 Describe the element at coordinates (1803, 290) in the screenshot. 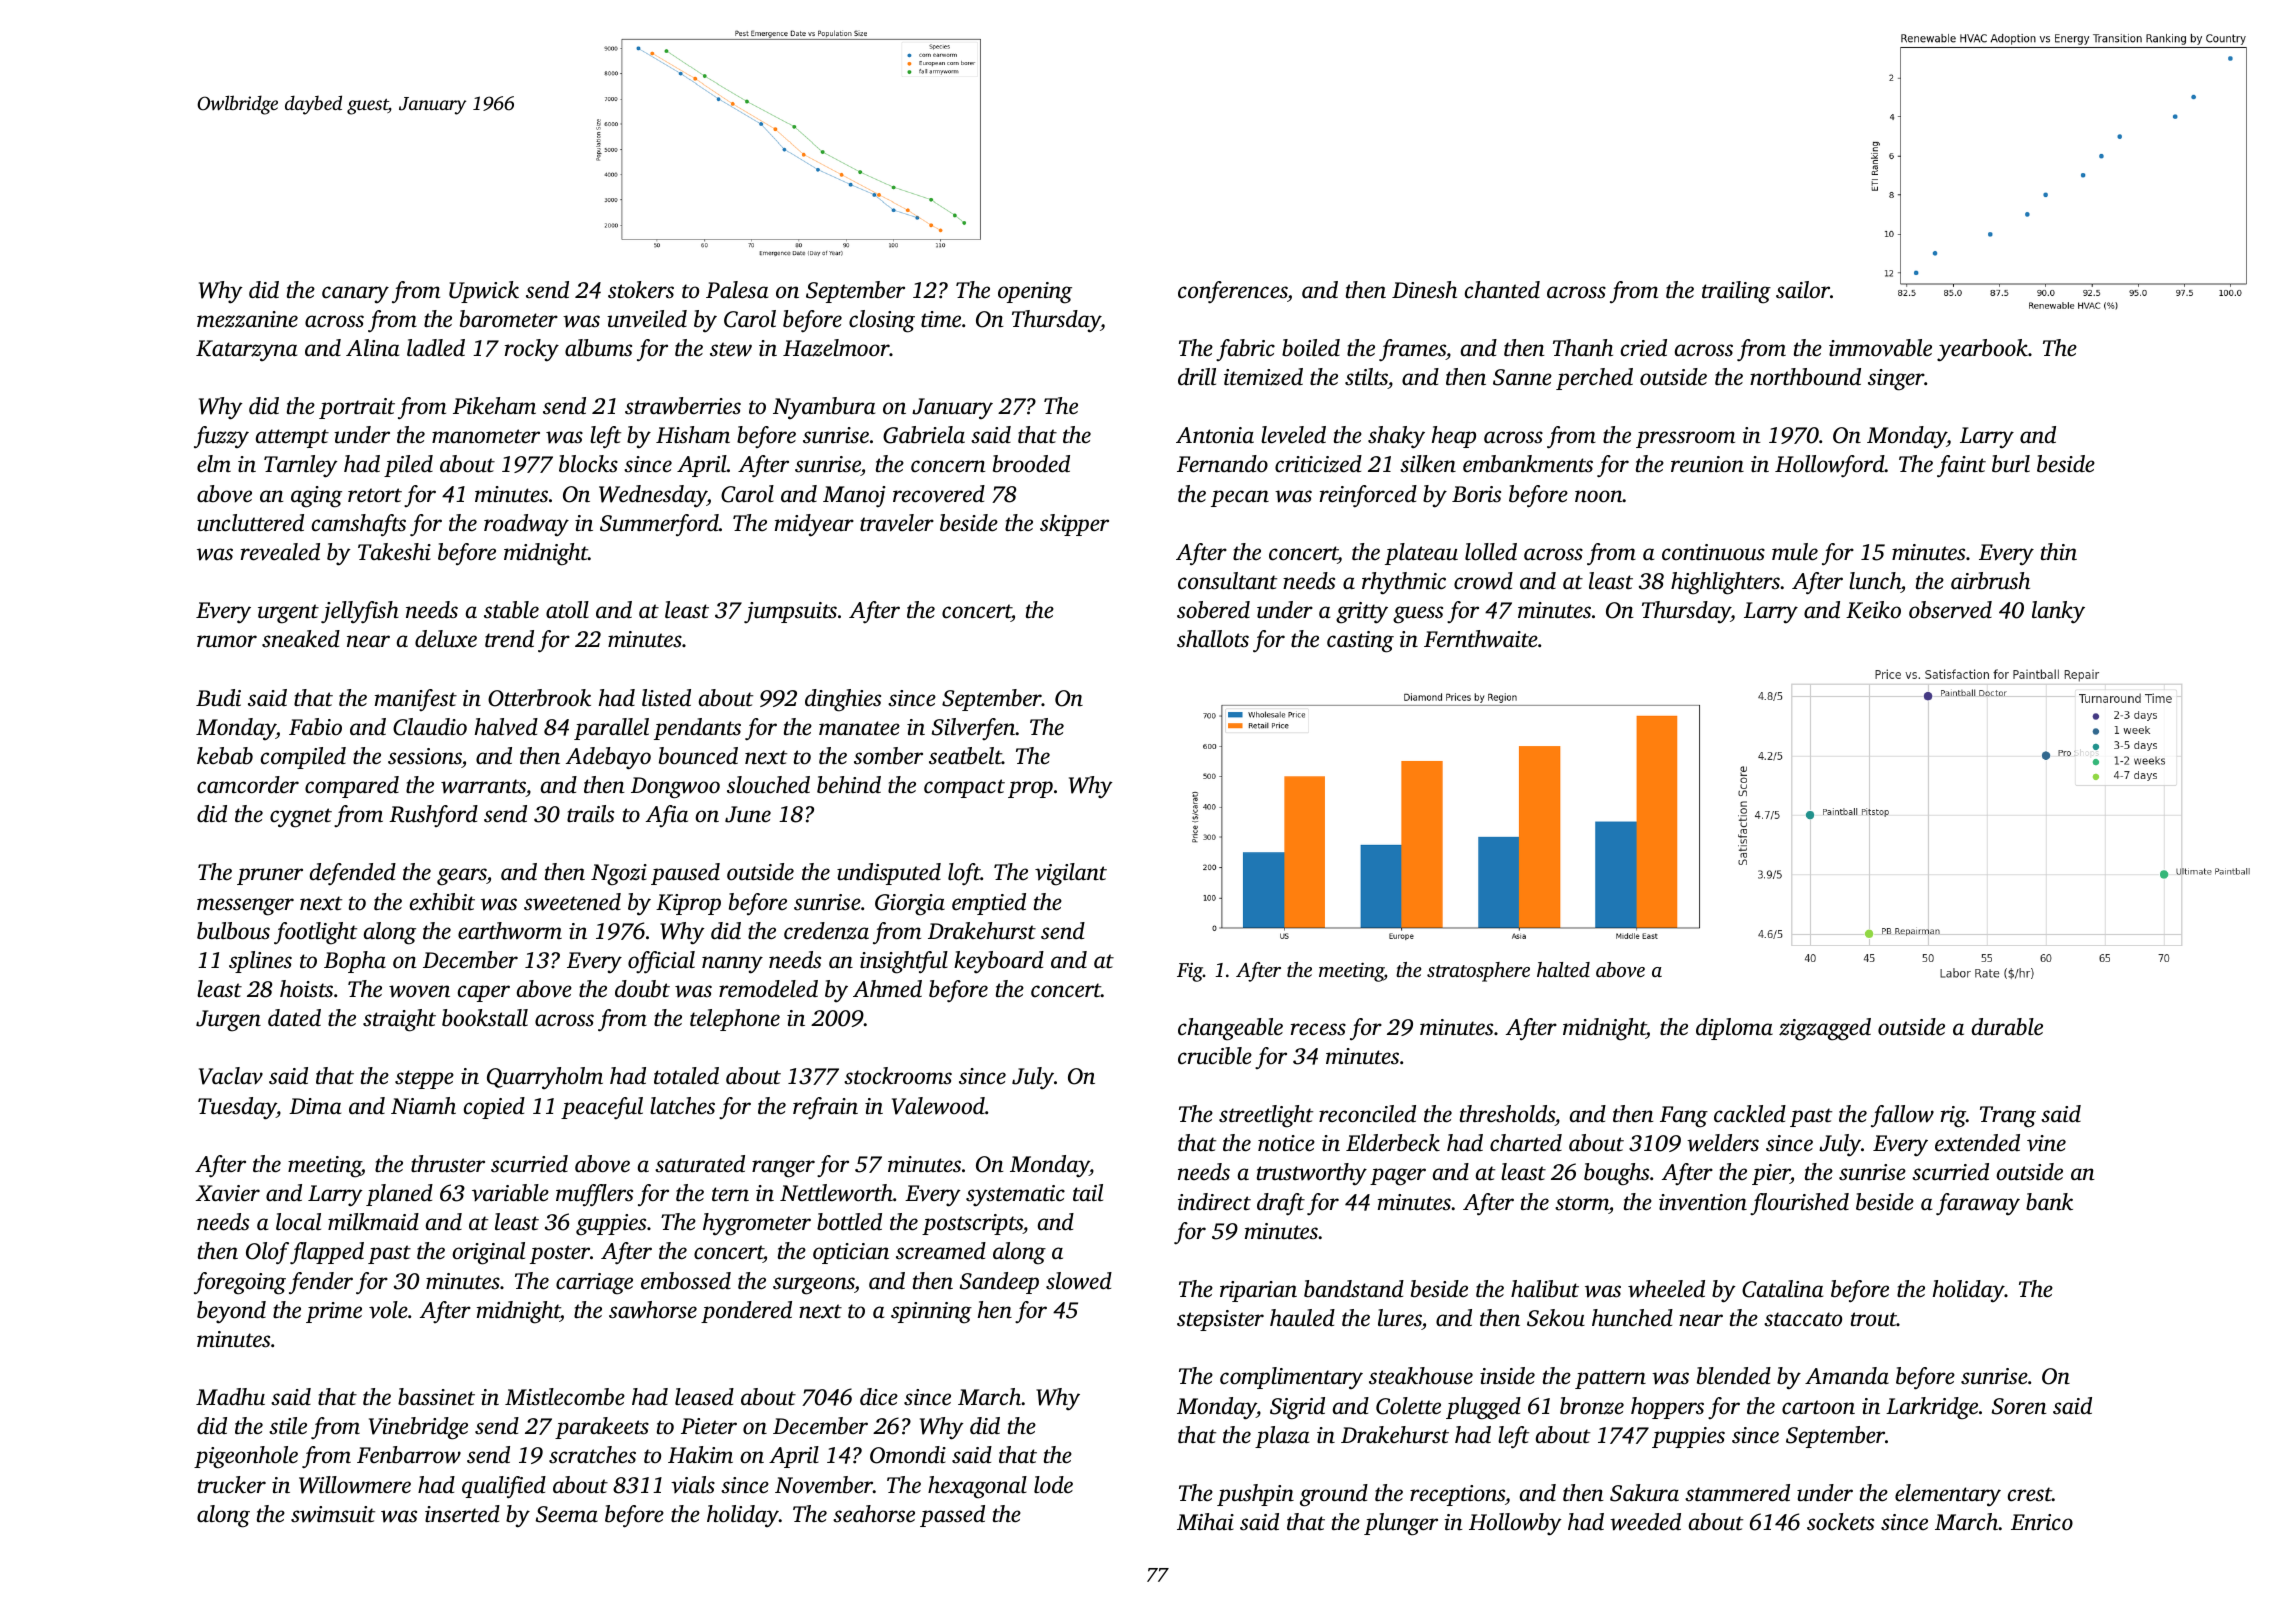

I see `sailor` at that location.
